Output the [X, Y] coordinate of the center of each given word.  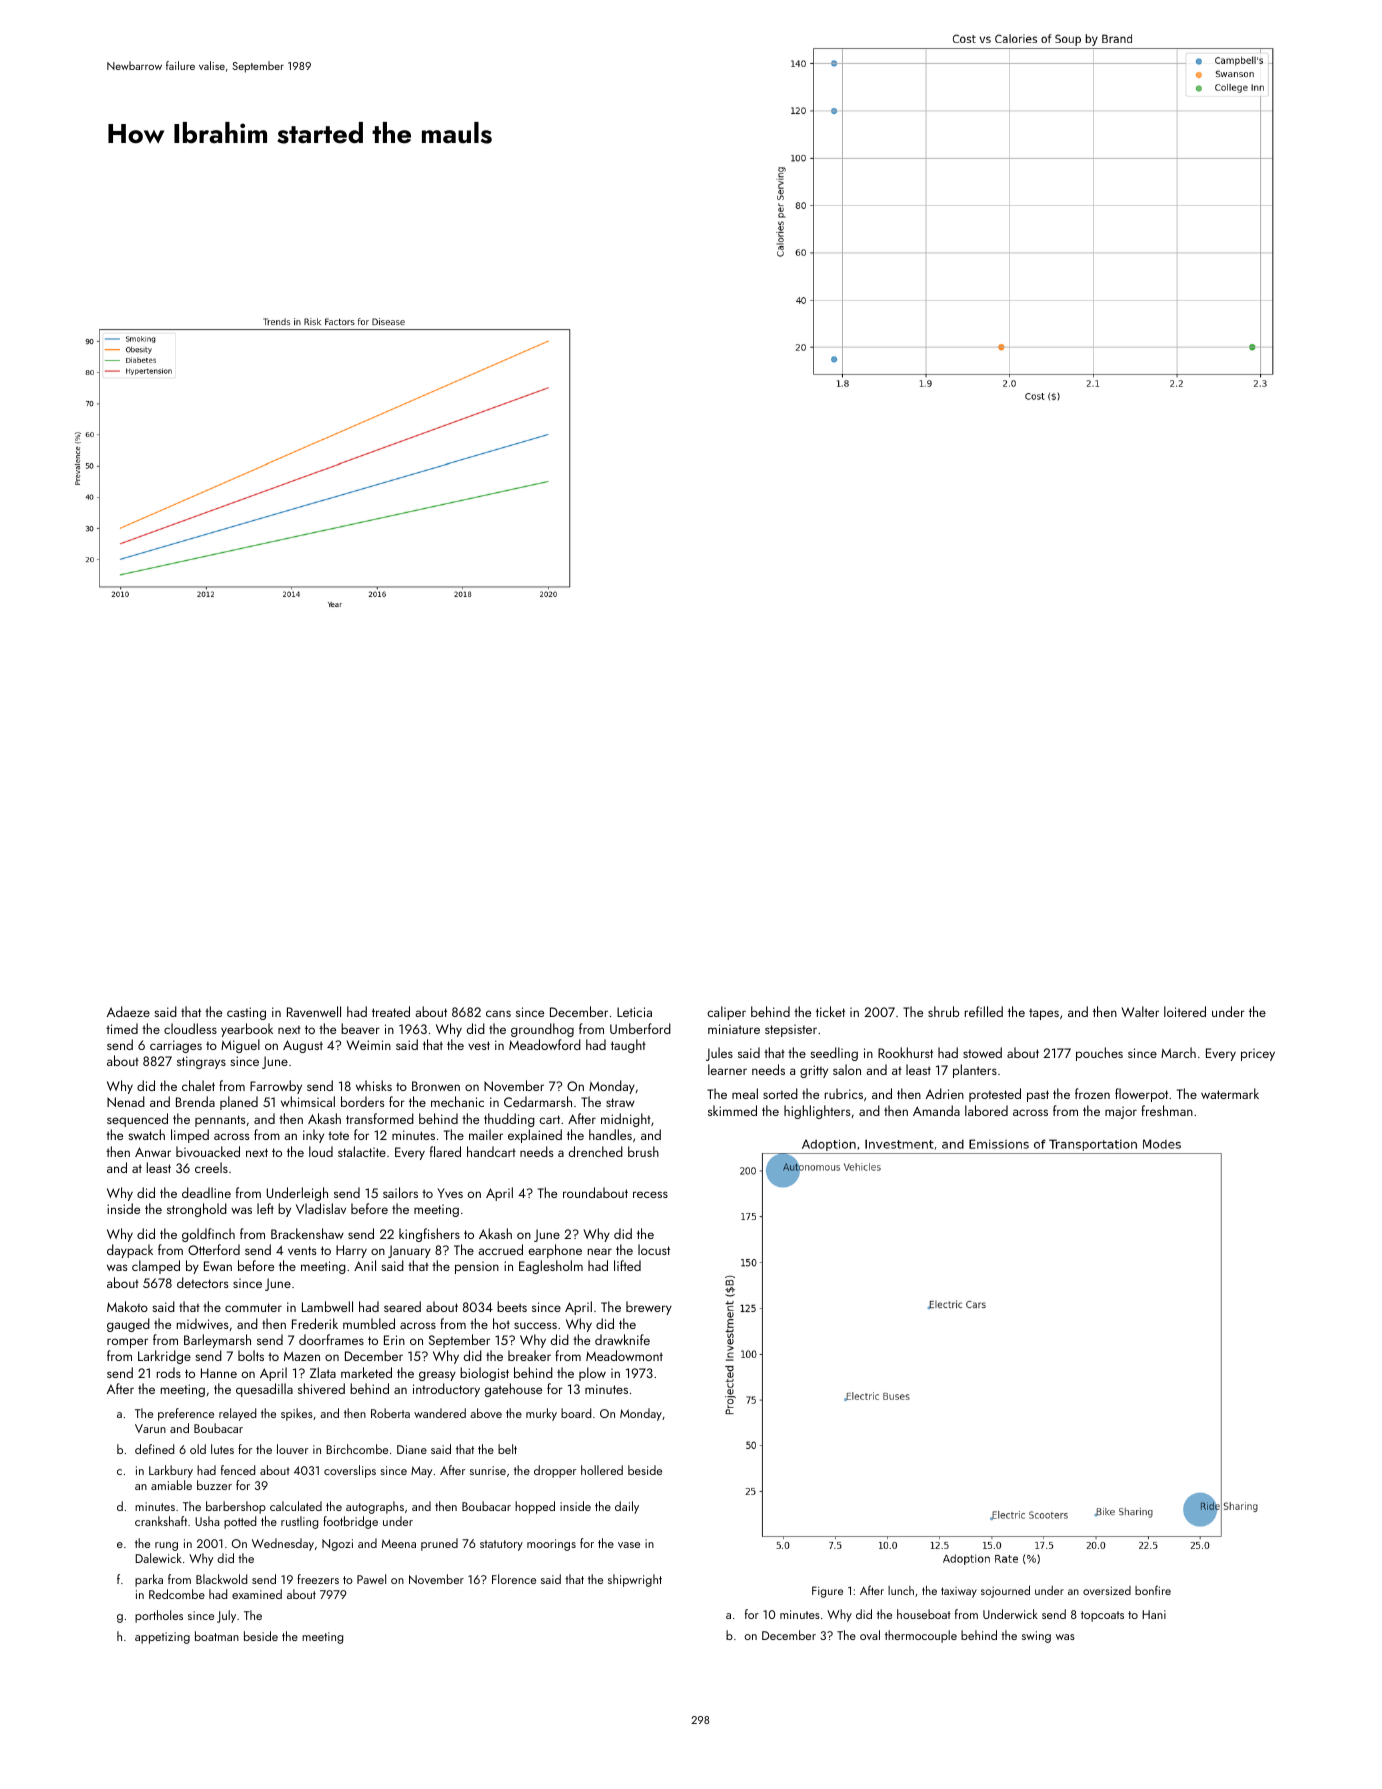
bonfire [1153, 1590]
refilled [984, 1011]
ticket [830, 1011]
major [1121, 1112]
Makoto [127, 1306]
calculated [296, 1506]
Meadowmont [624, 1355]
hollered [602, 1470]
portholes [159, 1616]
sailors [400, 1192]
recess [650, 1194]
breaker [529, 1355]
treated [391, 1011]
